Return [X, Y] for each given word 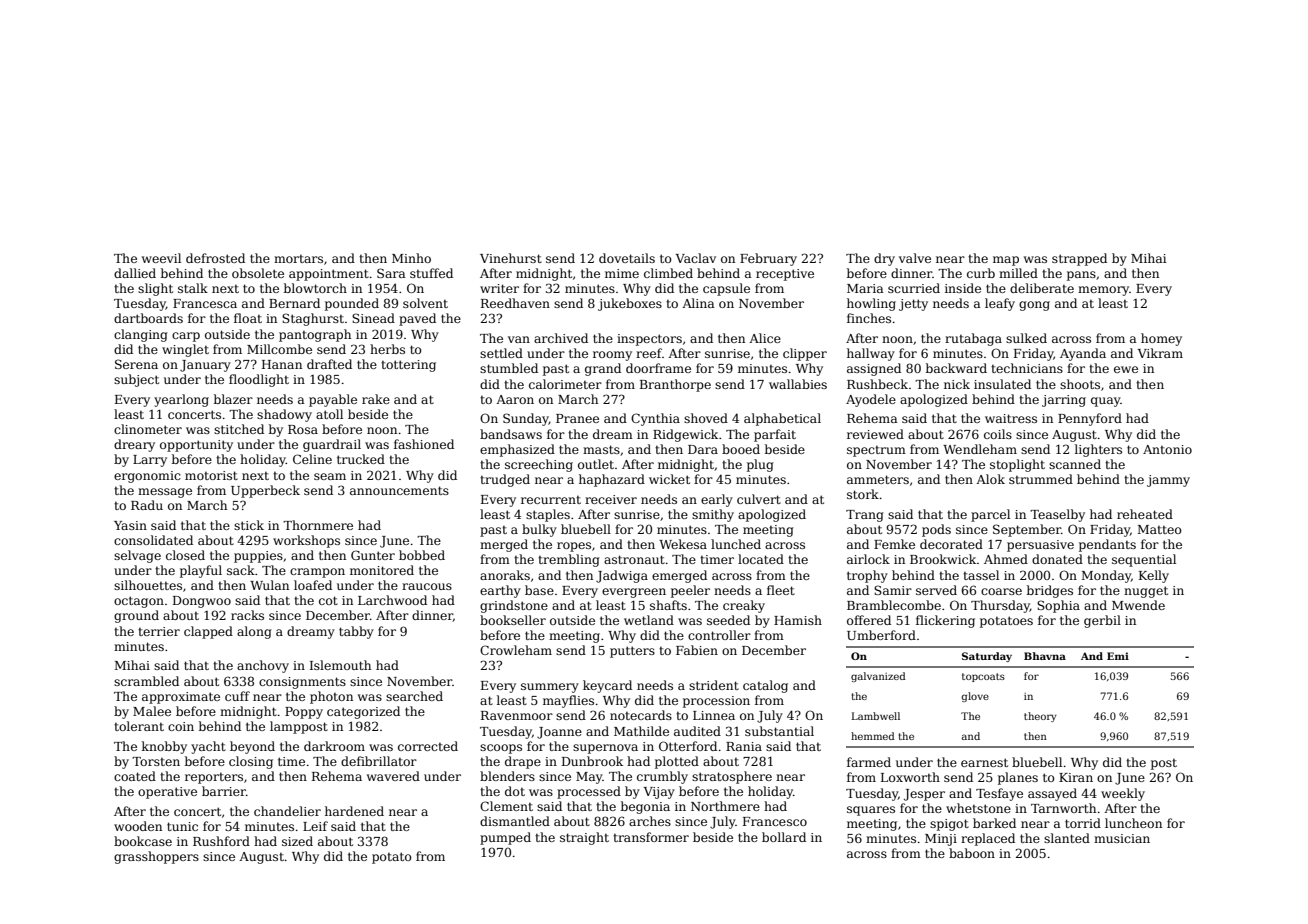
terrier [159, 631]
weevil [161, 258]
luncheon [1133, 823]
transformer [651, 837]
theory [1040, 717]
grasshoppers [156, 857]
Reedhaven [515, 303]
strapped [1079, 259]
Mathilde [641, 731]
